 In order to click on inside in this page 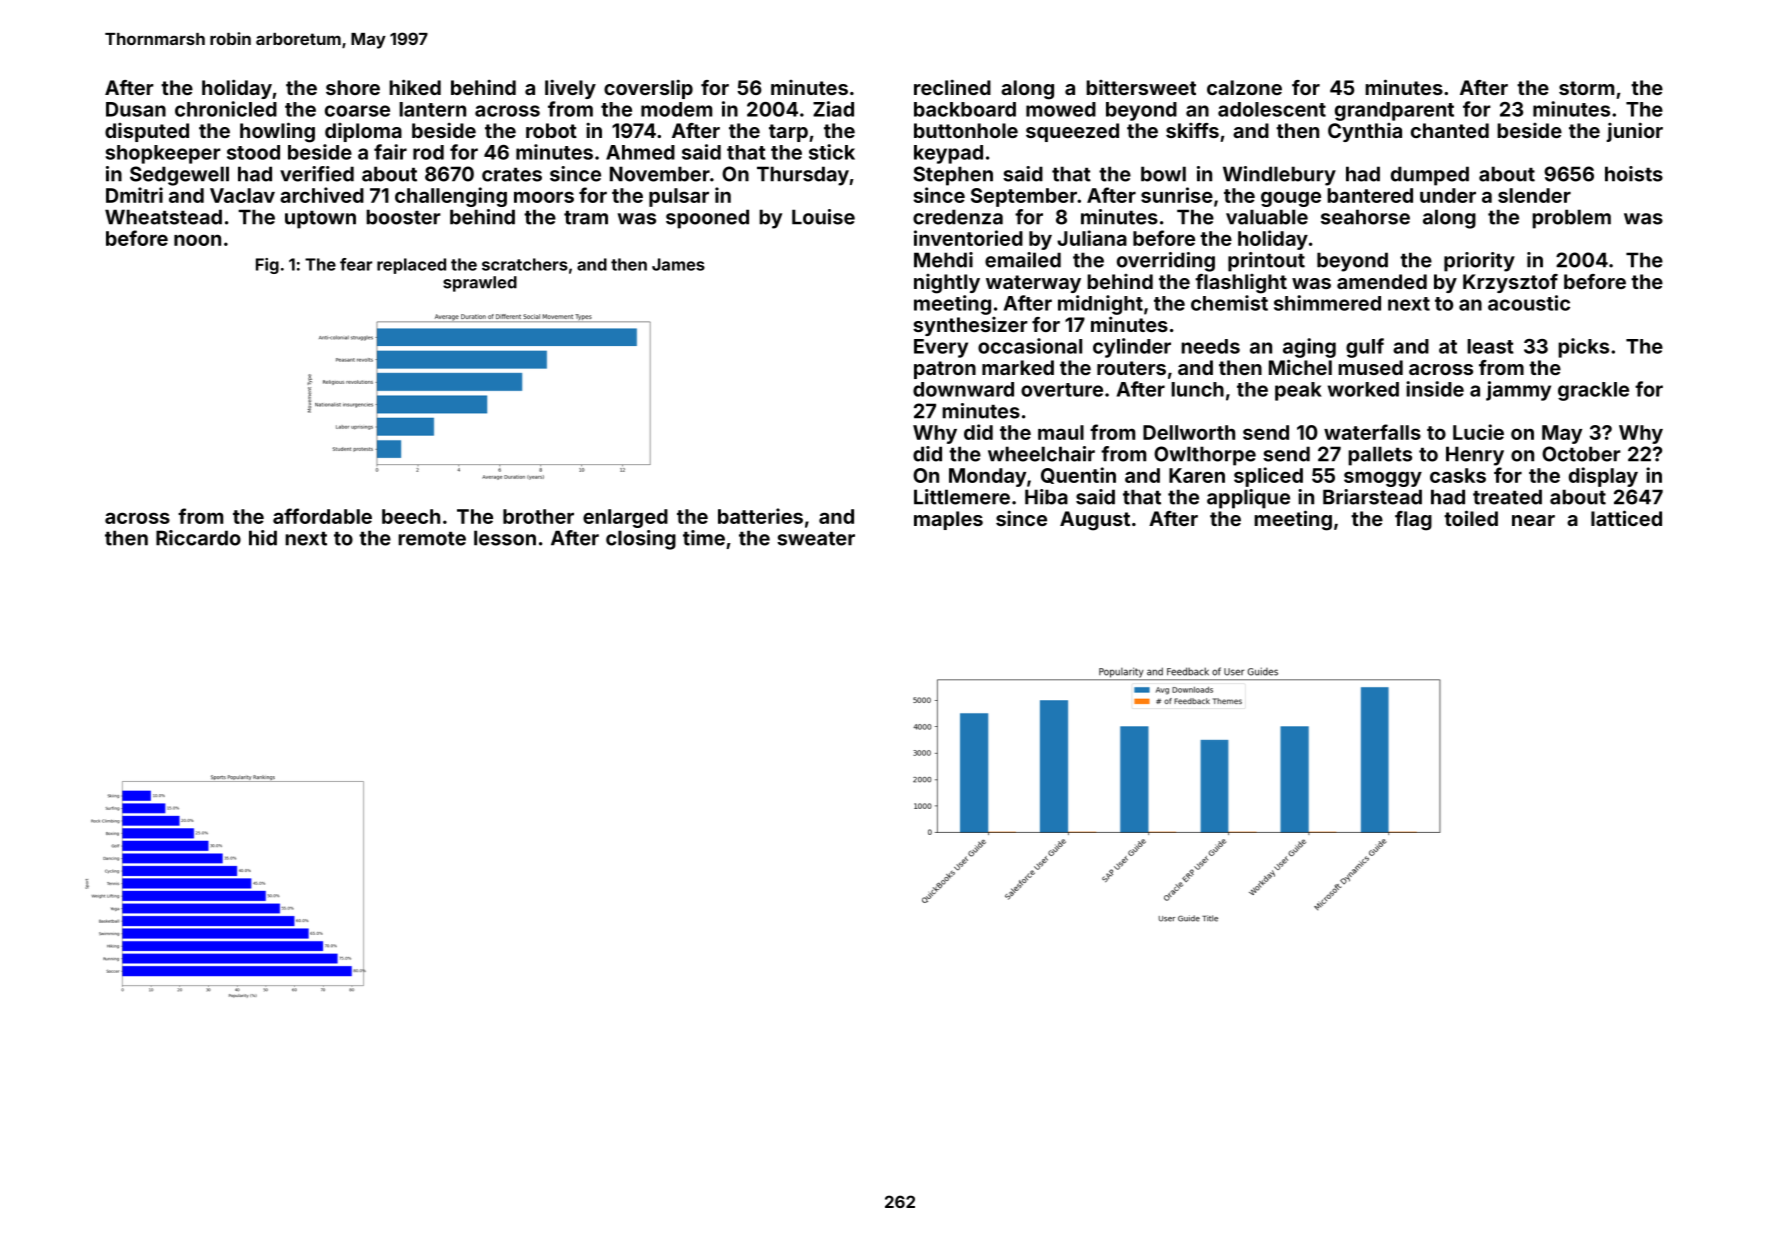, I will do `click(1435, 389)`.
